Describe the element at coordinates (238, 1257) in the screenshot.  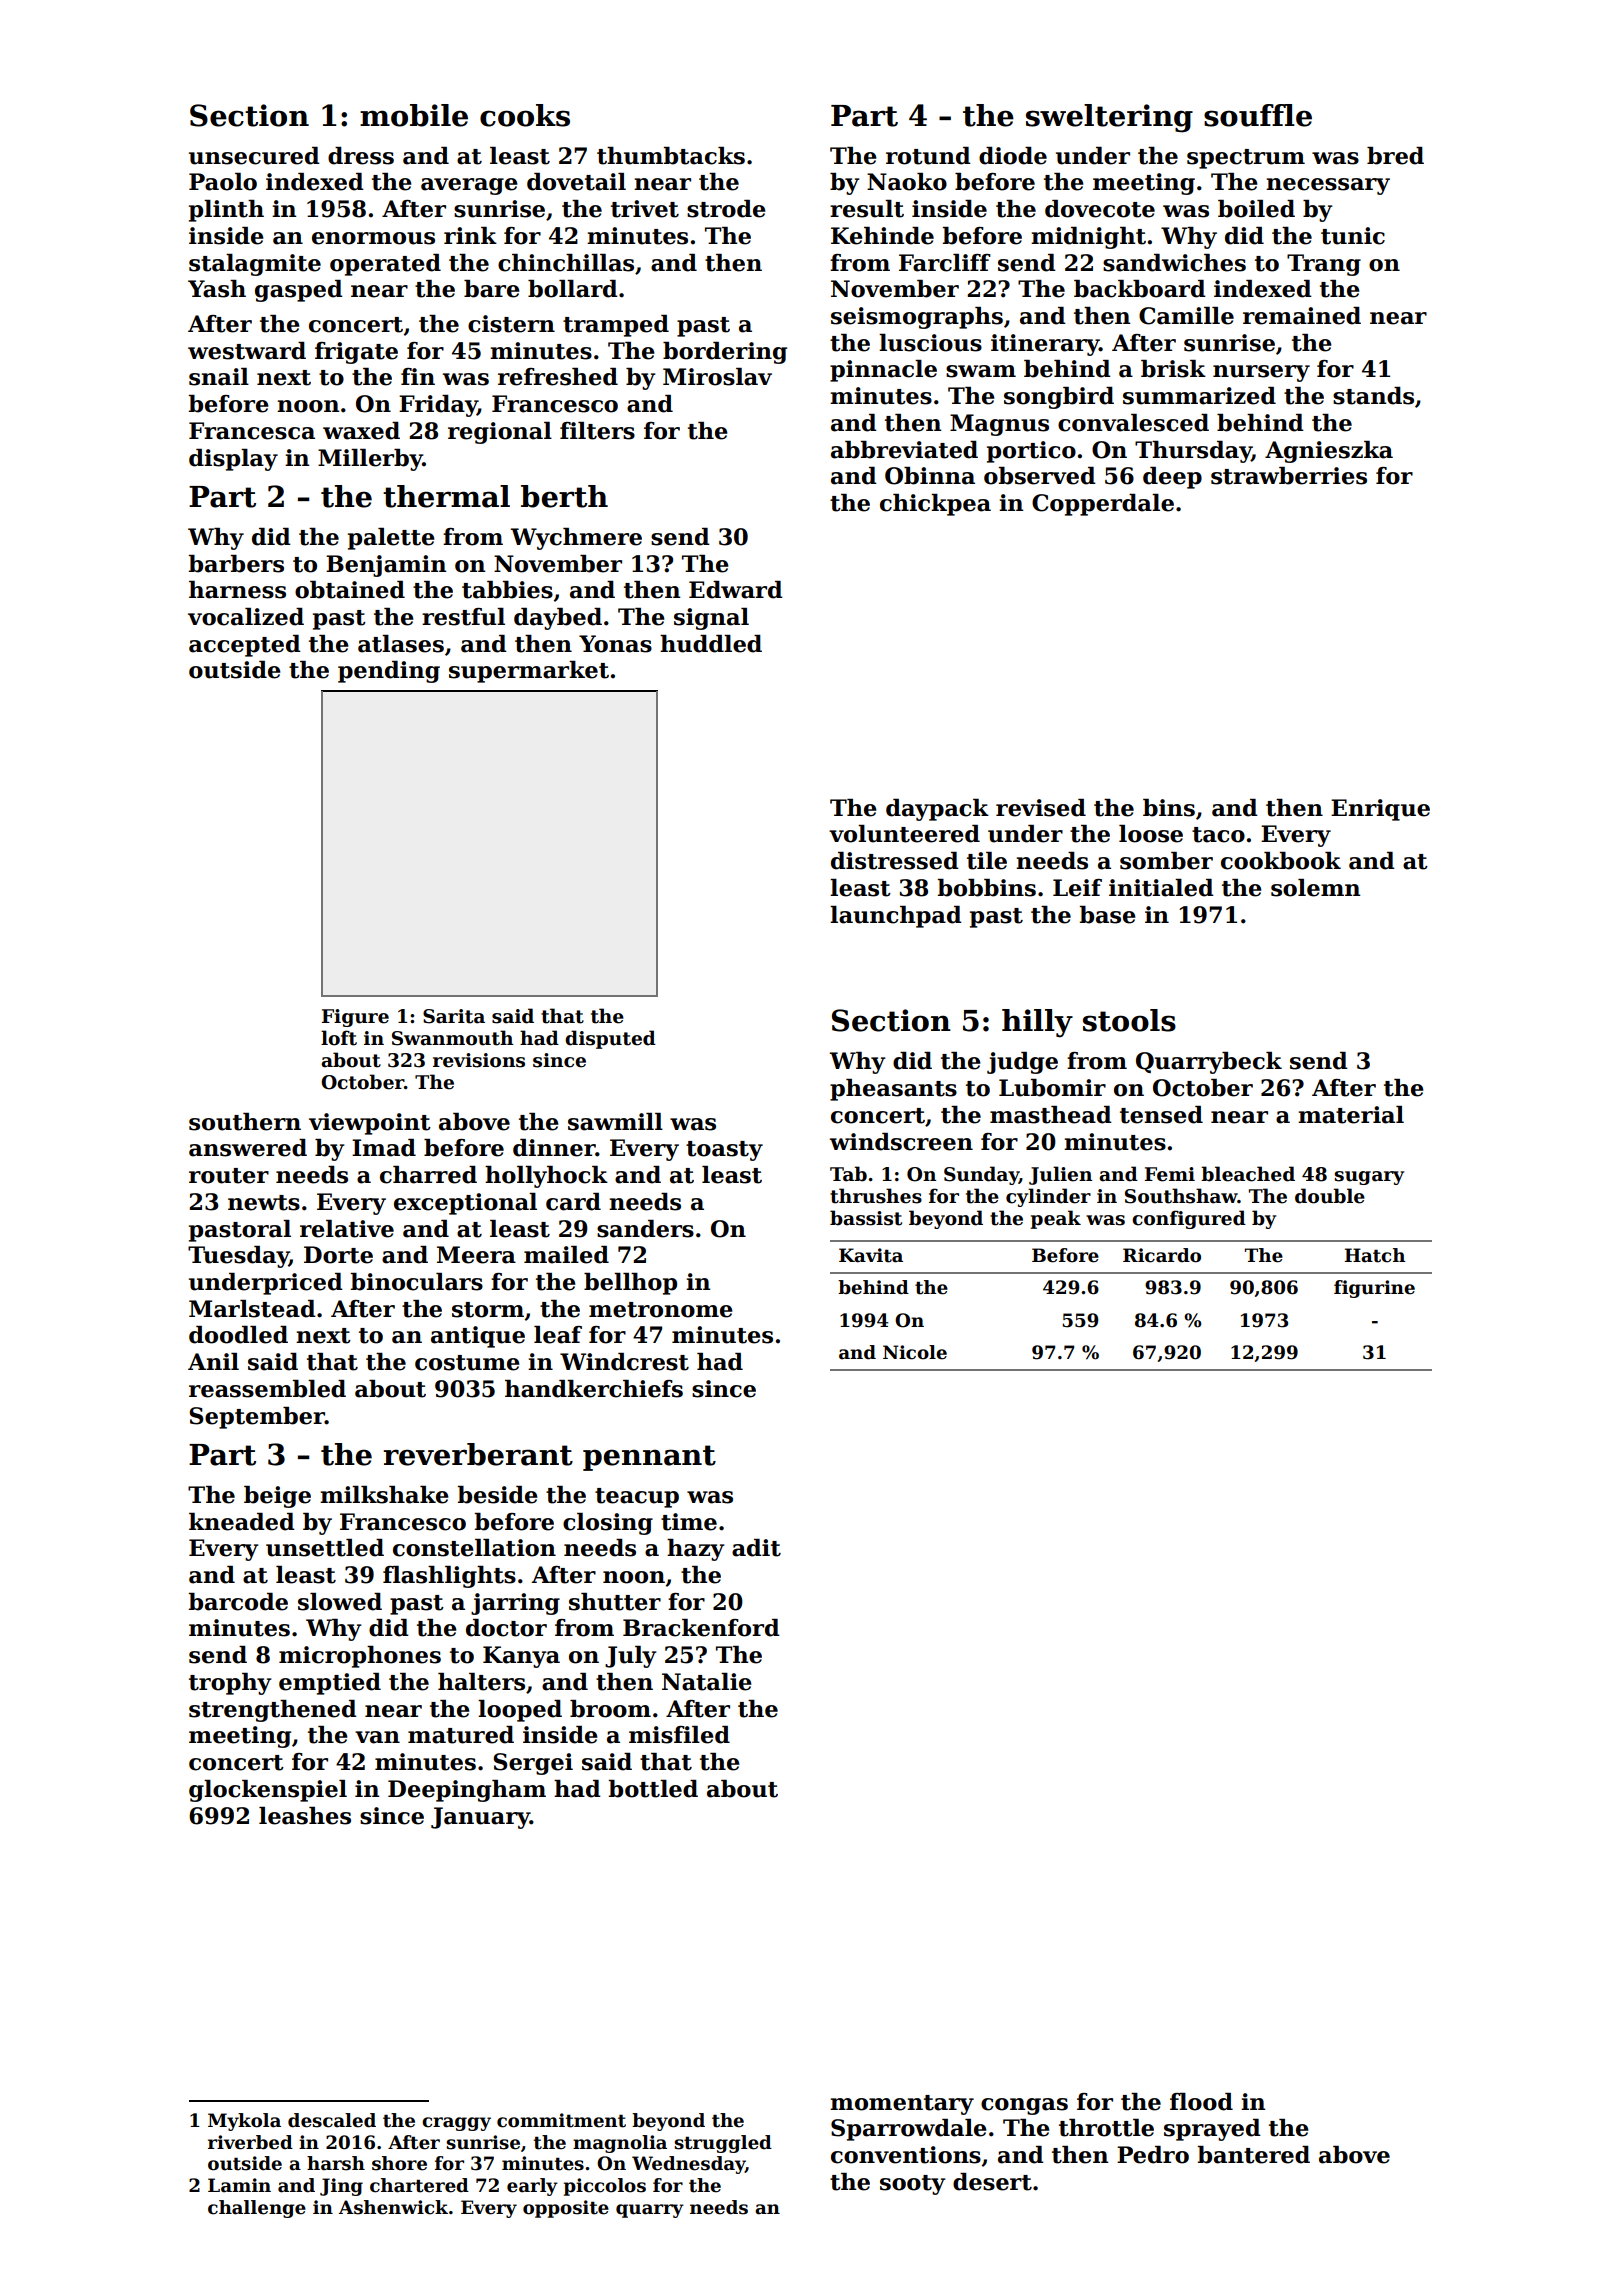
I see `Tuesday` at that location.
